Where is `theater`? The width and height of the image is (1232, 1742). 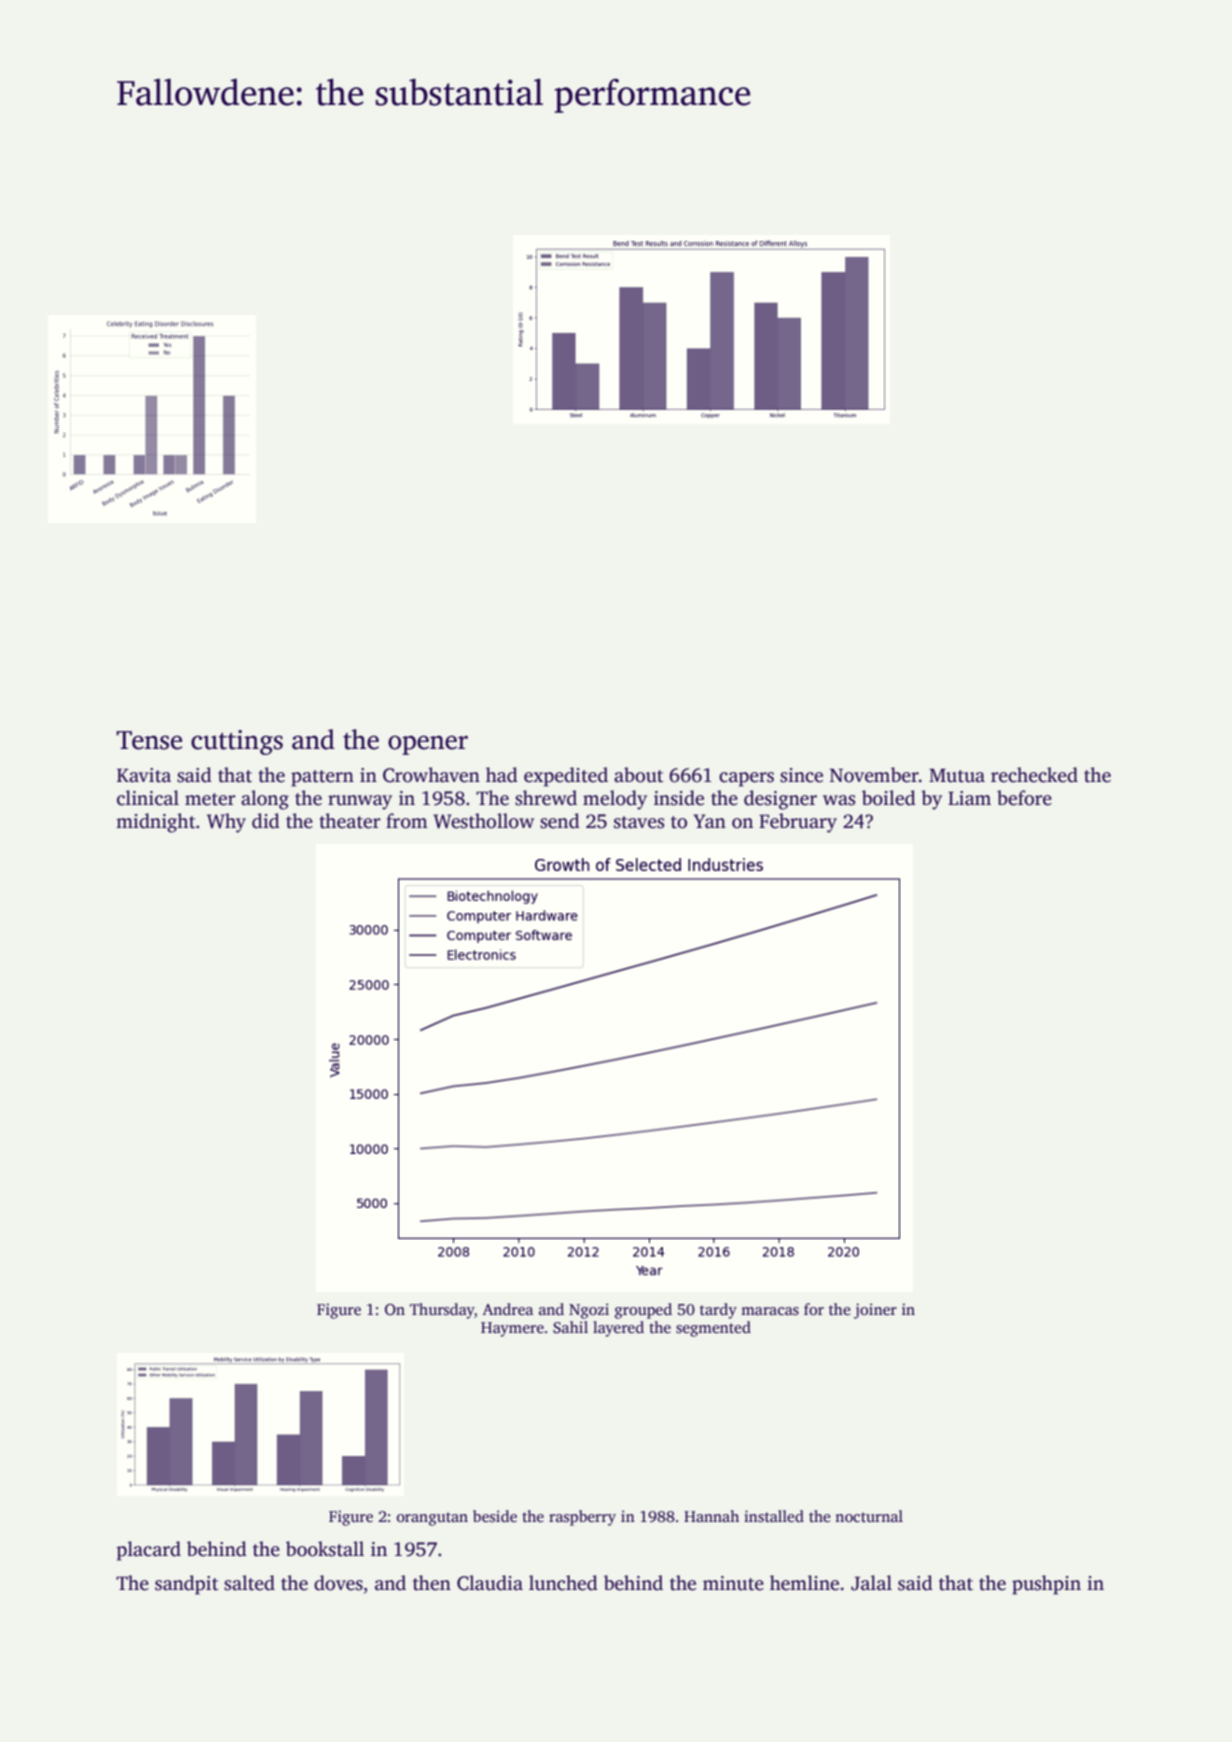 theater is located at coordinates (350, 821).
